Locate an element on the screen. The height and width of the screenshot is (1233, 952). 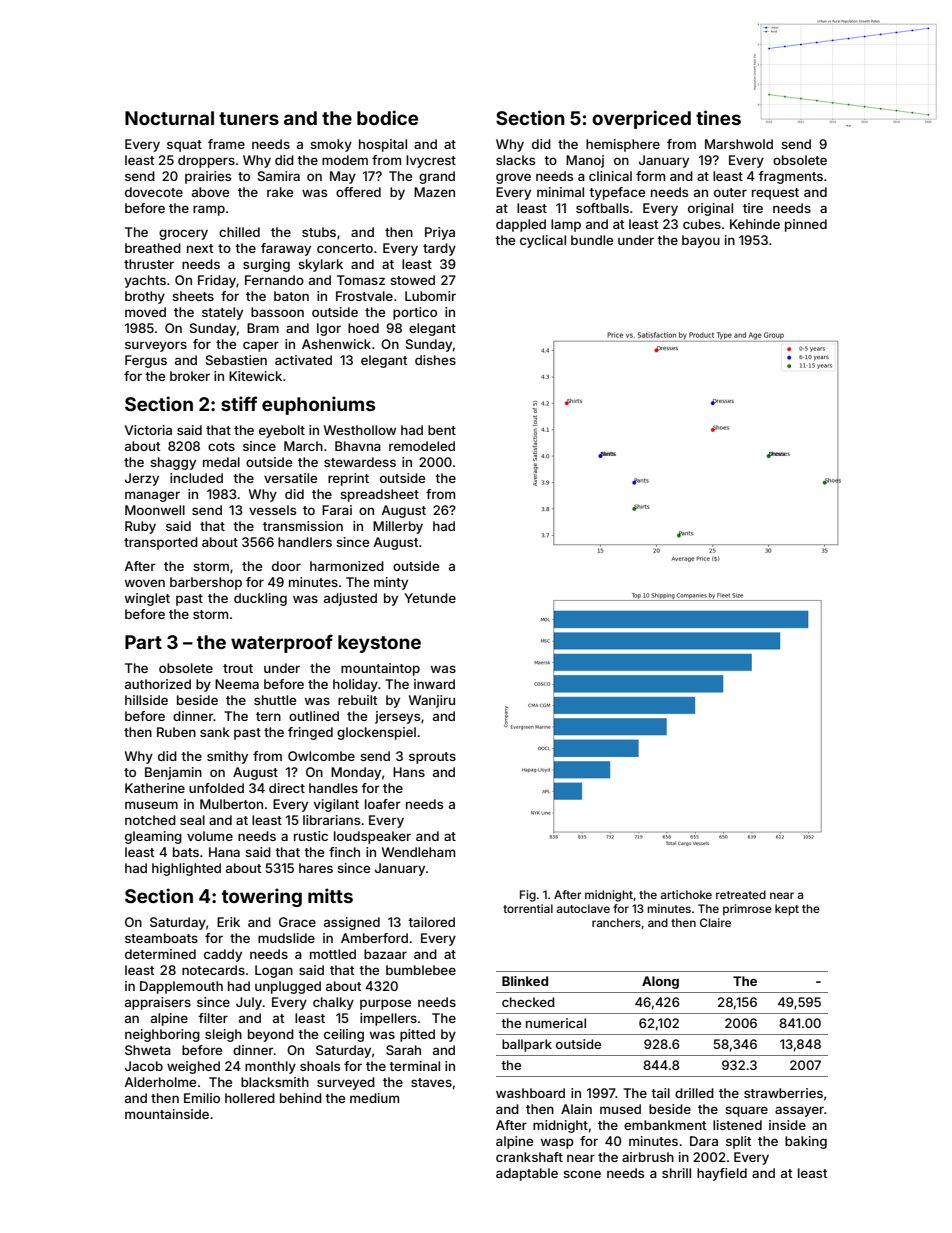
Emilio is located at coordinates (202, 1098).
